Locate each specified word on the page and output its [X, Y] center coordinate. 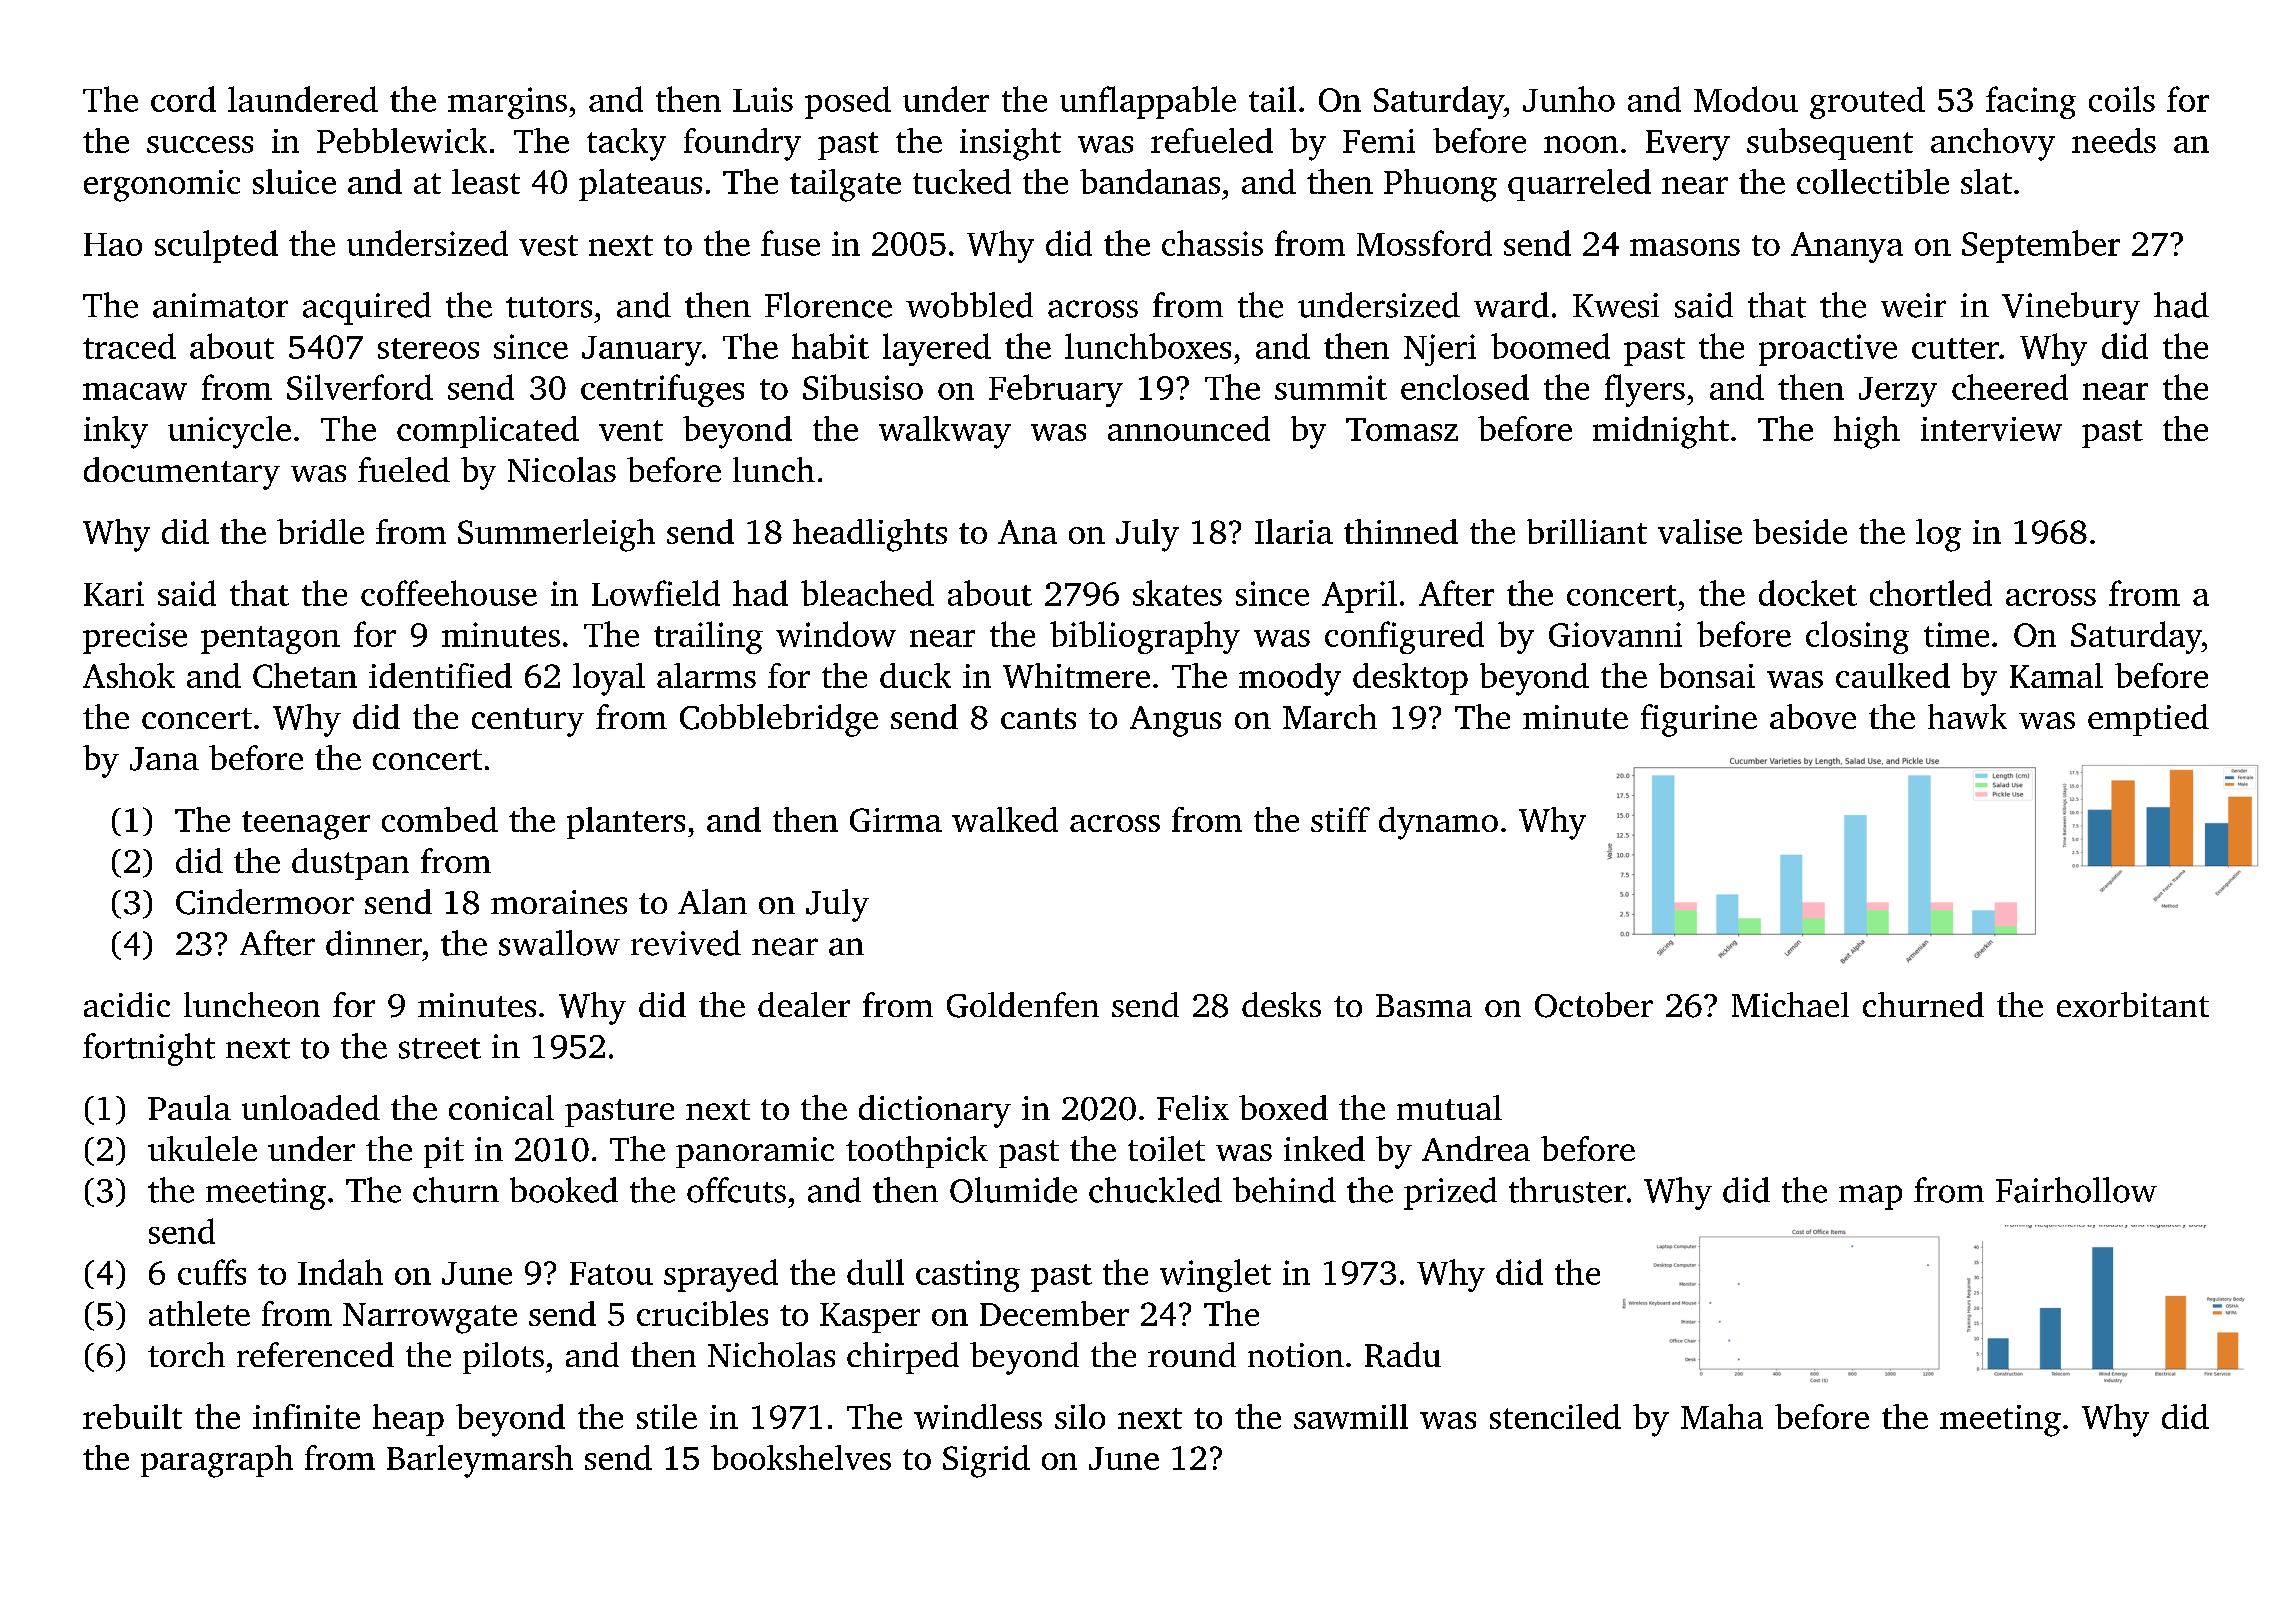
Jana [164, 759]
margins [507, 103]
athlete [199, 1313]
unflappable [1148, 102]
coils [2122, 99]
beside [1800, 531]
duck [915, 675]
